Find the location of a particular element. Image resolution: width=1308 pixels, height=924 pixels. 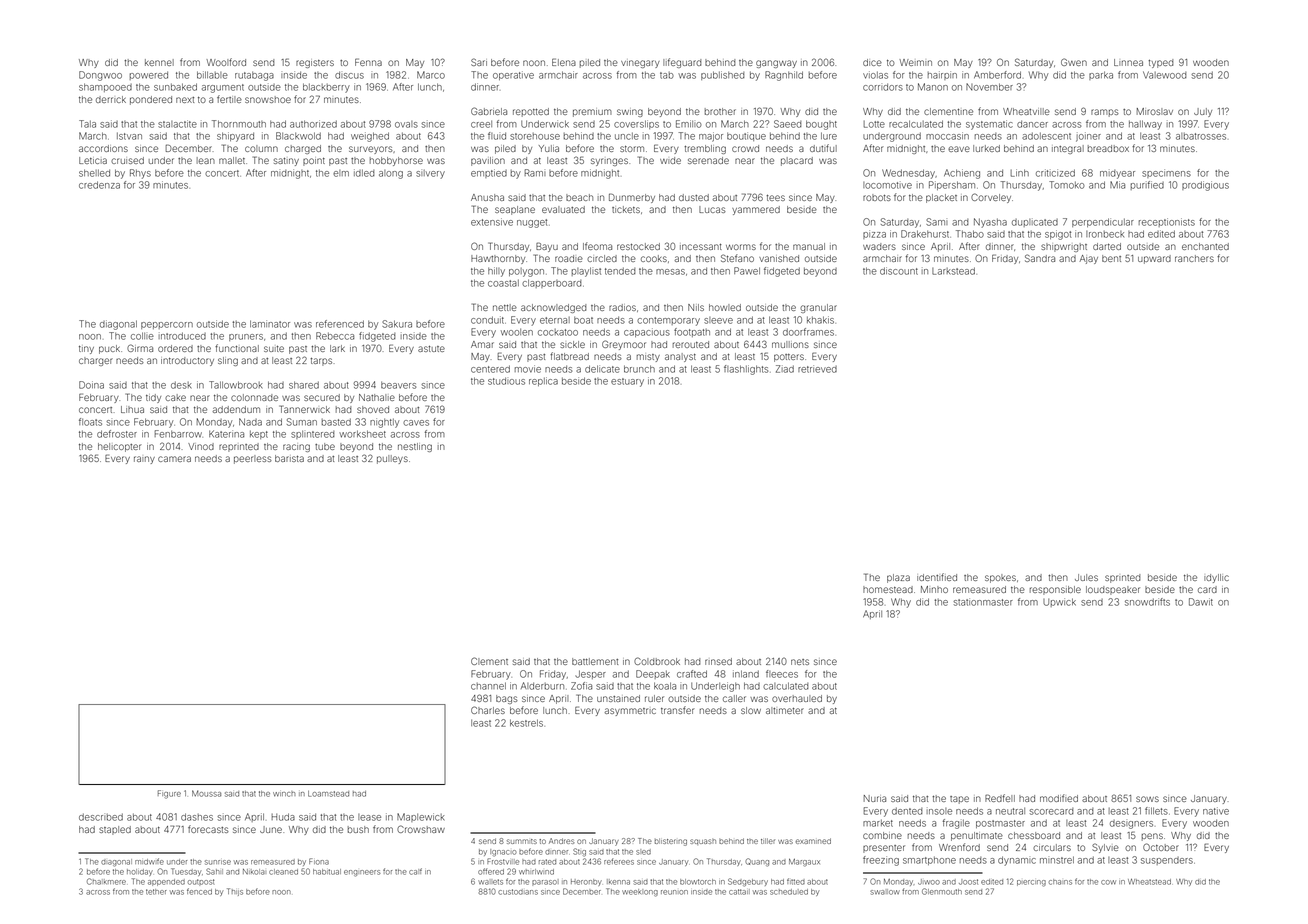

overhauled is located at coordinates (797, 698).
